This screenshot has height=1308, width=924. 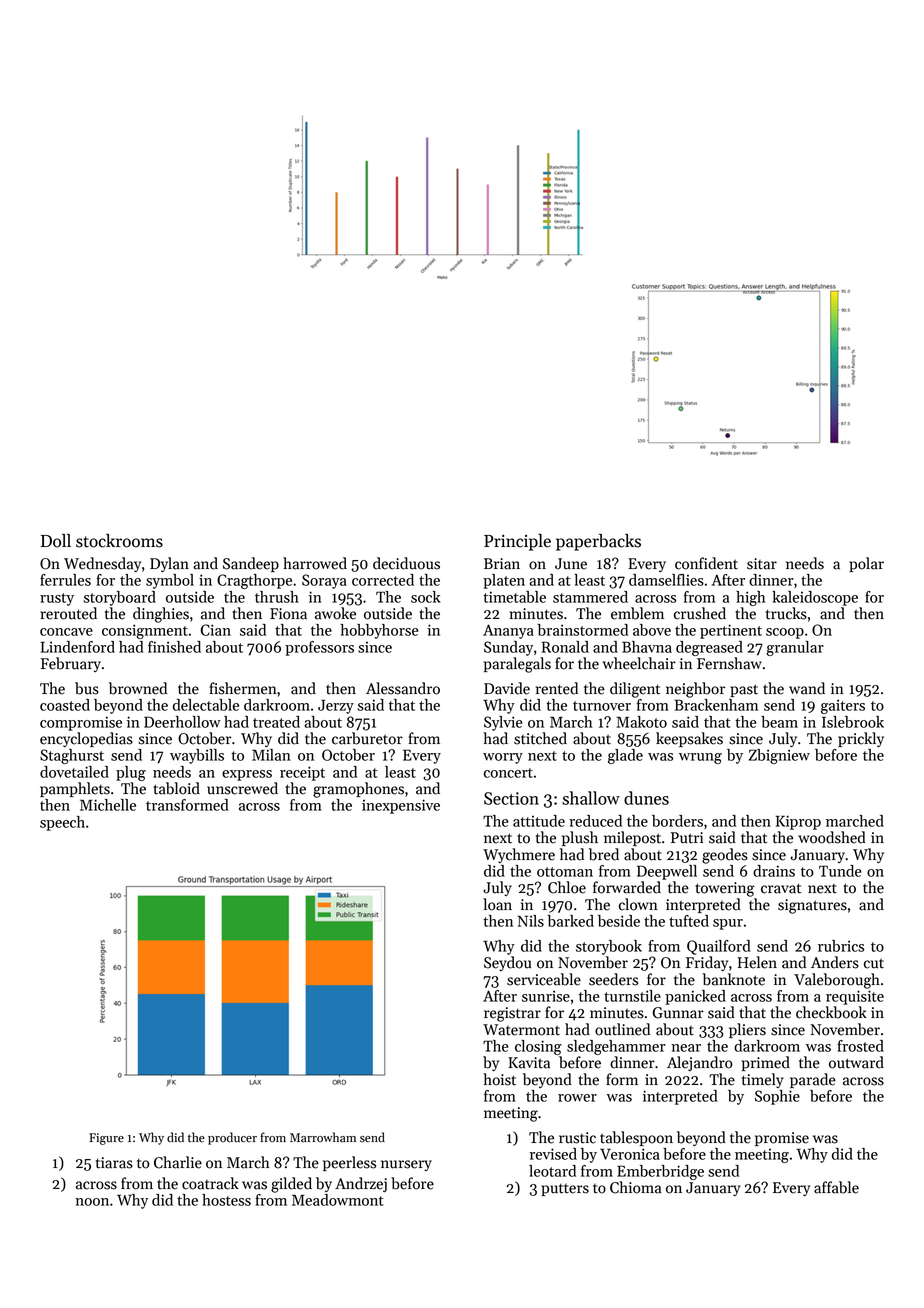 What do you see at coordinates (499, 1079) in the screenshot?
I see `hoist` at bounding box center [499, 1079].
